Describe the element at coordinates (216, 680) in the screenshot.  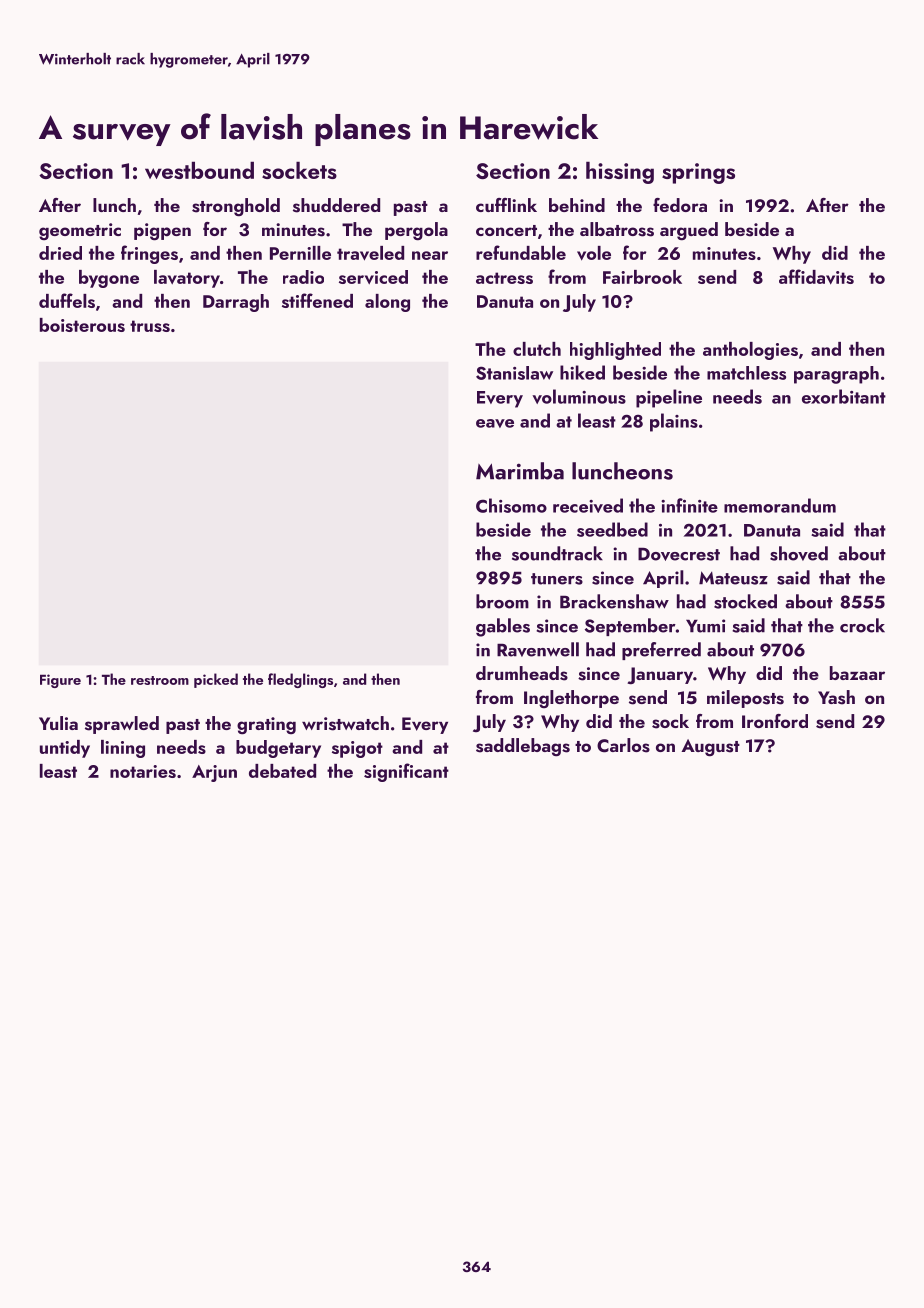
I see `picked` at that location.
